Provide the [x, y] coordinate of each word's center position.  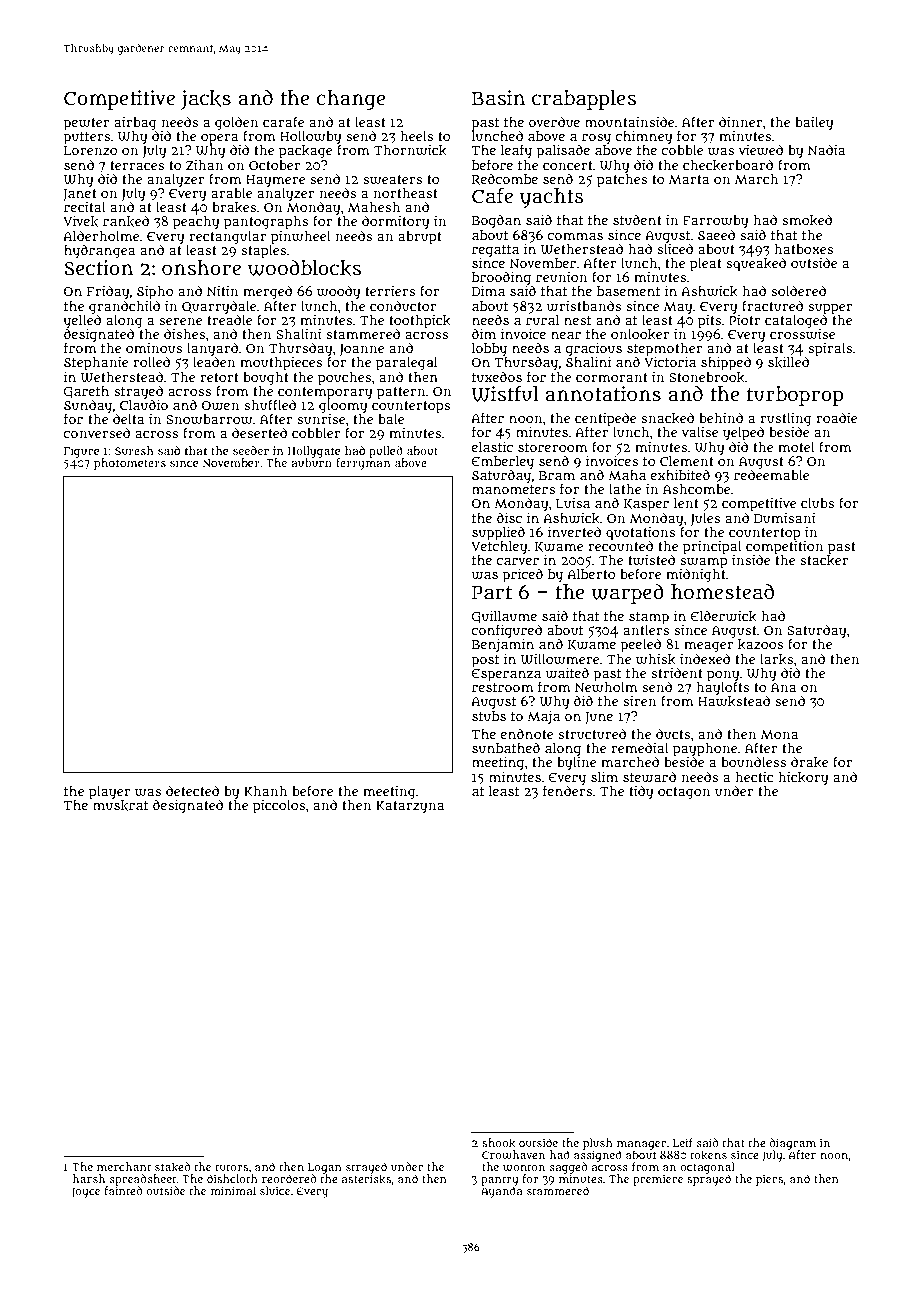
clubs [817, 503]
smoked [807, 220]
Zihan [204, 165]
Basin [498, 98]
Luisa [573, 503]
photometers [130, 464]
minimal [233, 1190]
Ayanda [501, 1192]
